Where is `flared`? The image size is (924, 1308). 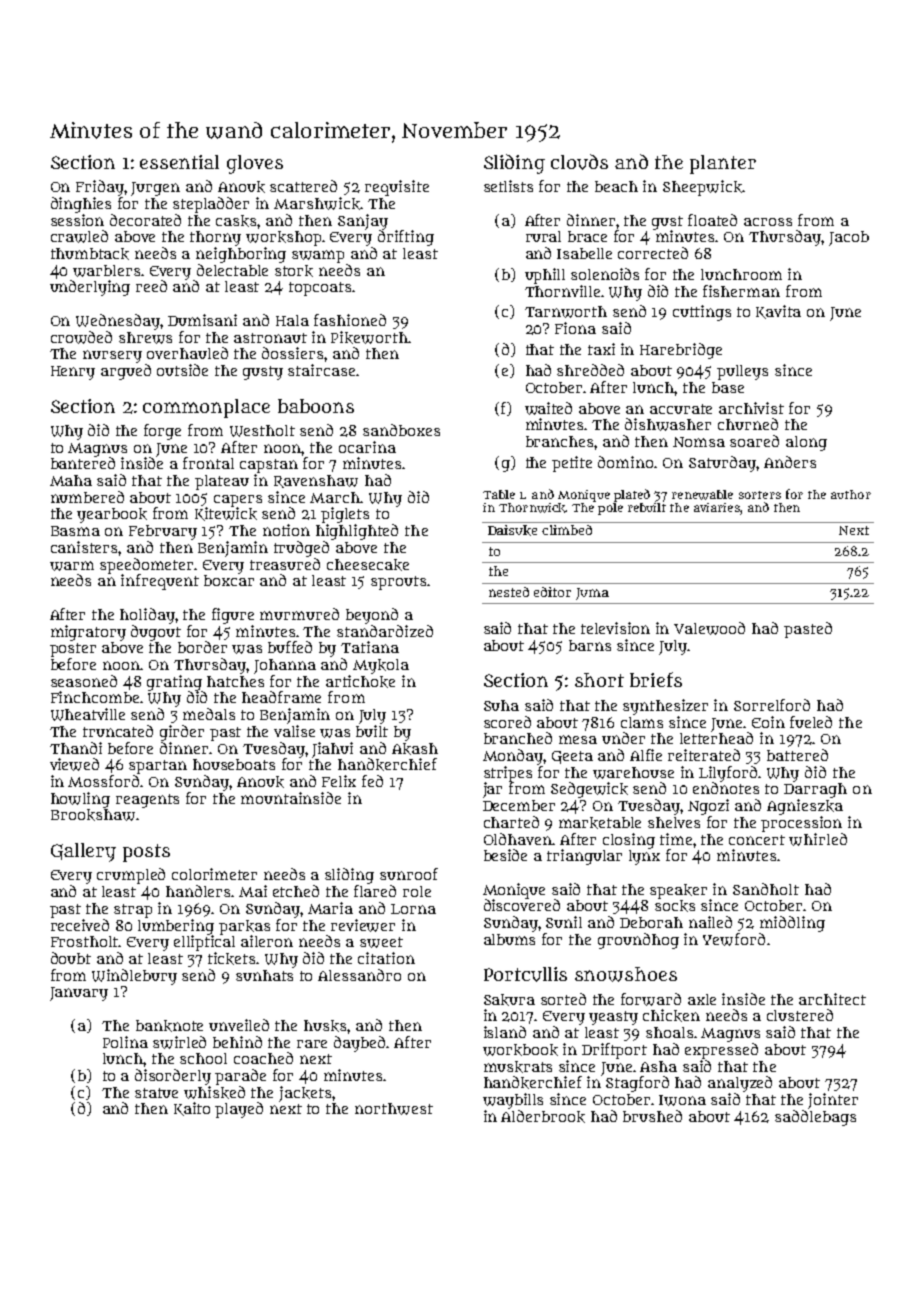
flared is located at coordinates (375, 891).
